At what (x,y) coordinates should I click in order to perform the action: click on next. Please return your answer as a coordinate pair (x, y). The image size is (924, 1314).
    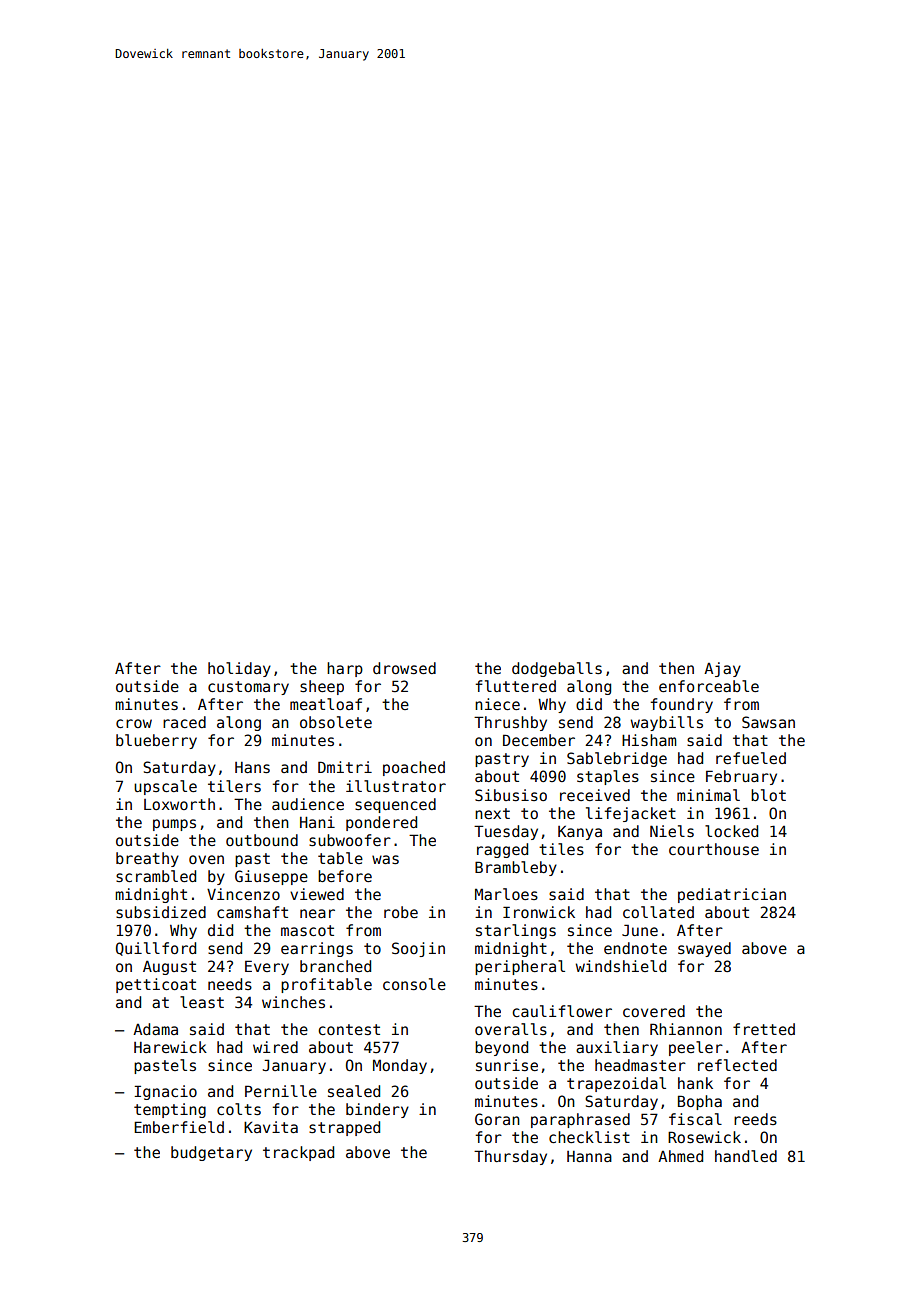
    Looking at the image, I should click on (492, 813).
